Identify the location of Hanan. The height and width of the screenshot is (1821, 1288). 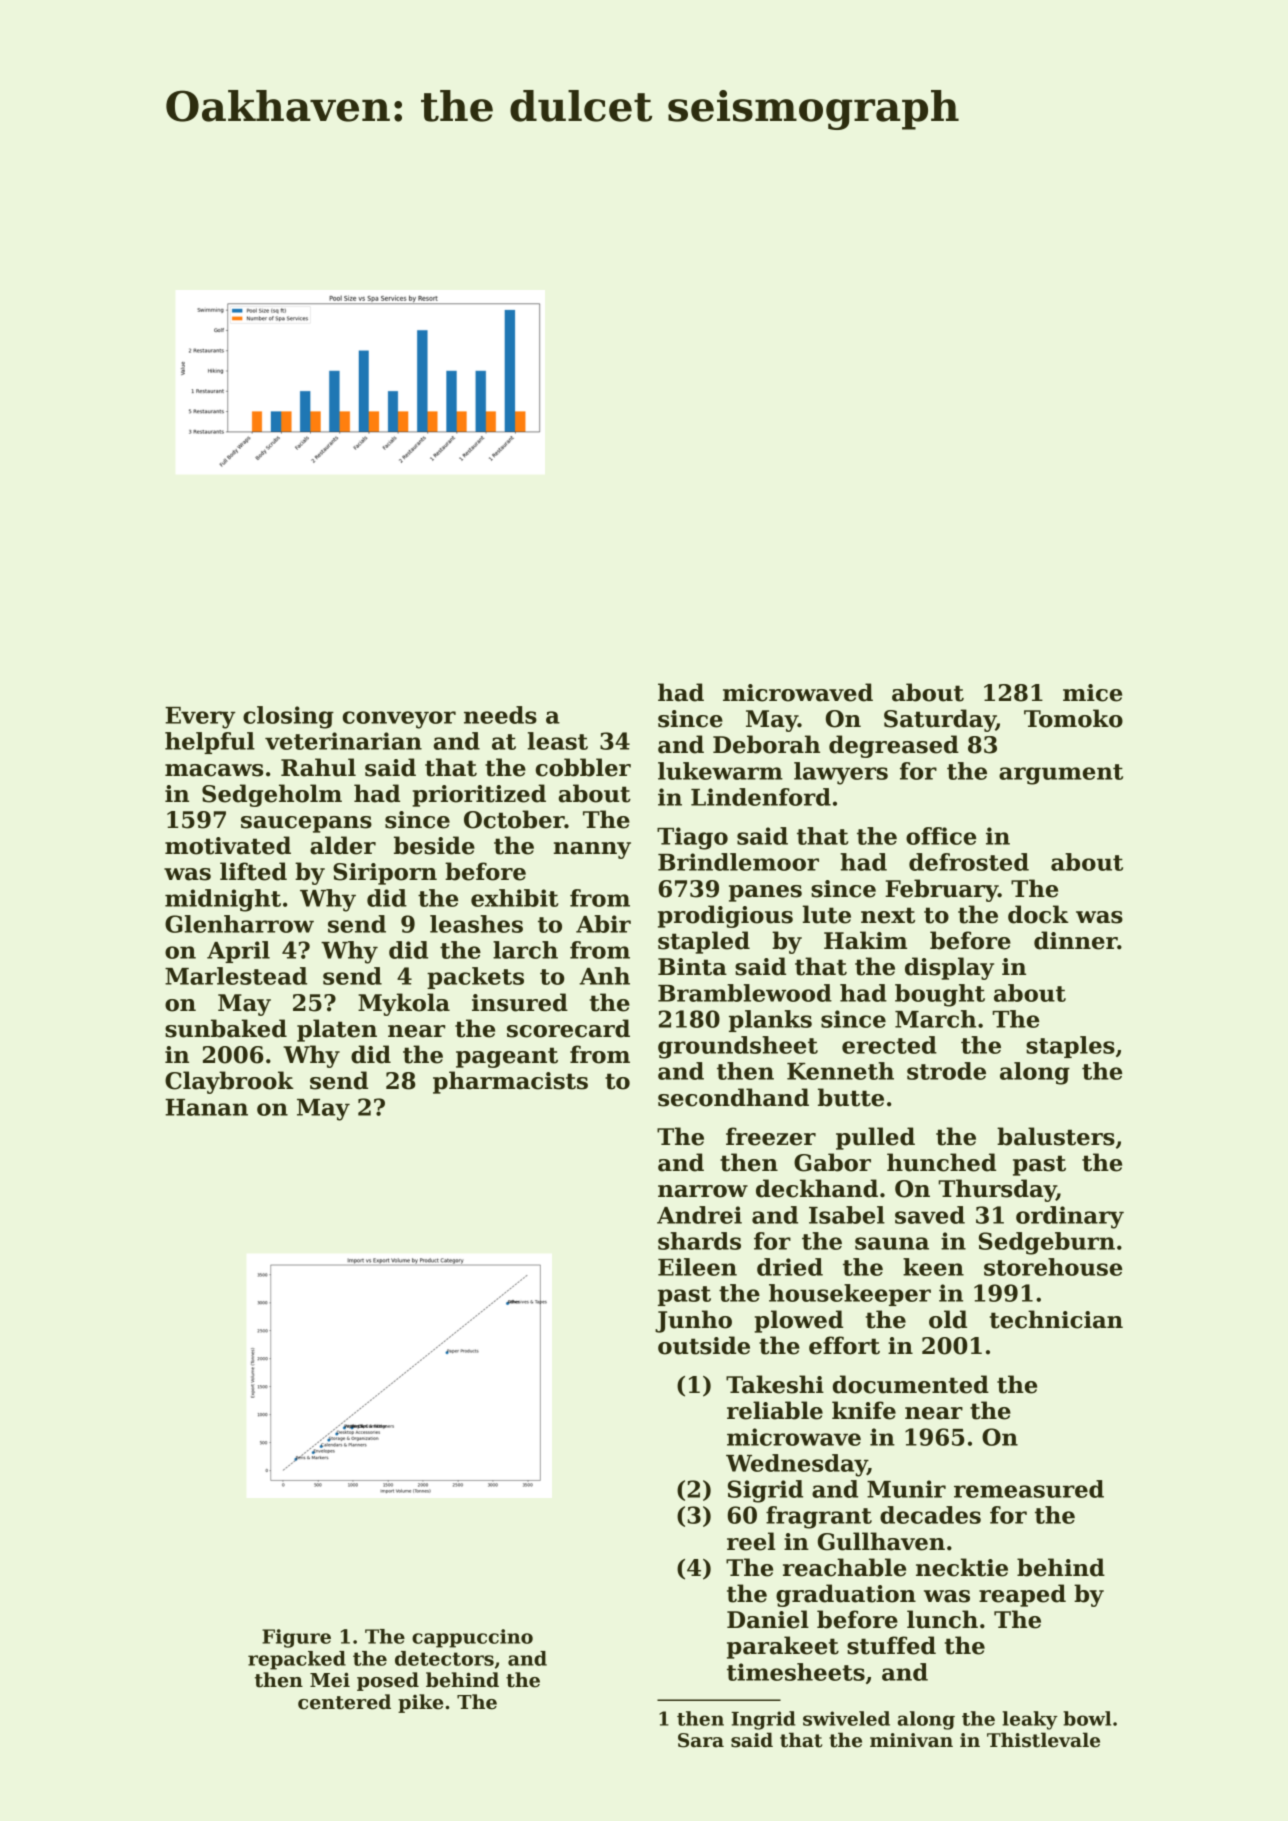
(206, 1107).
